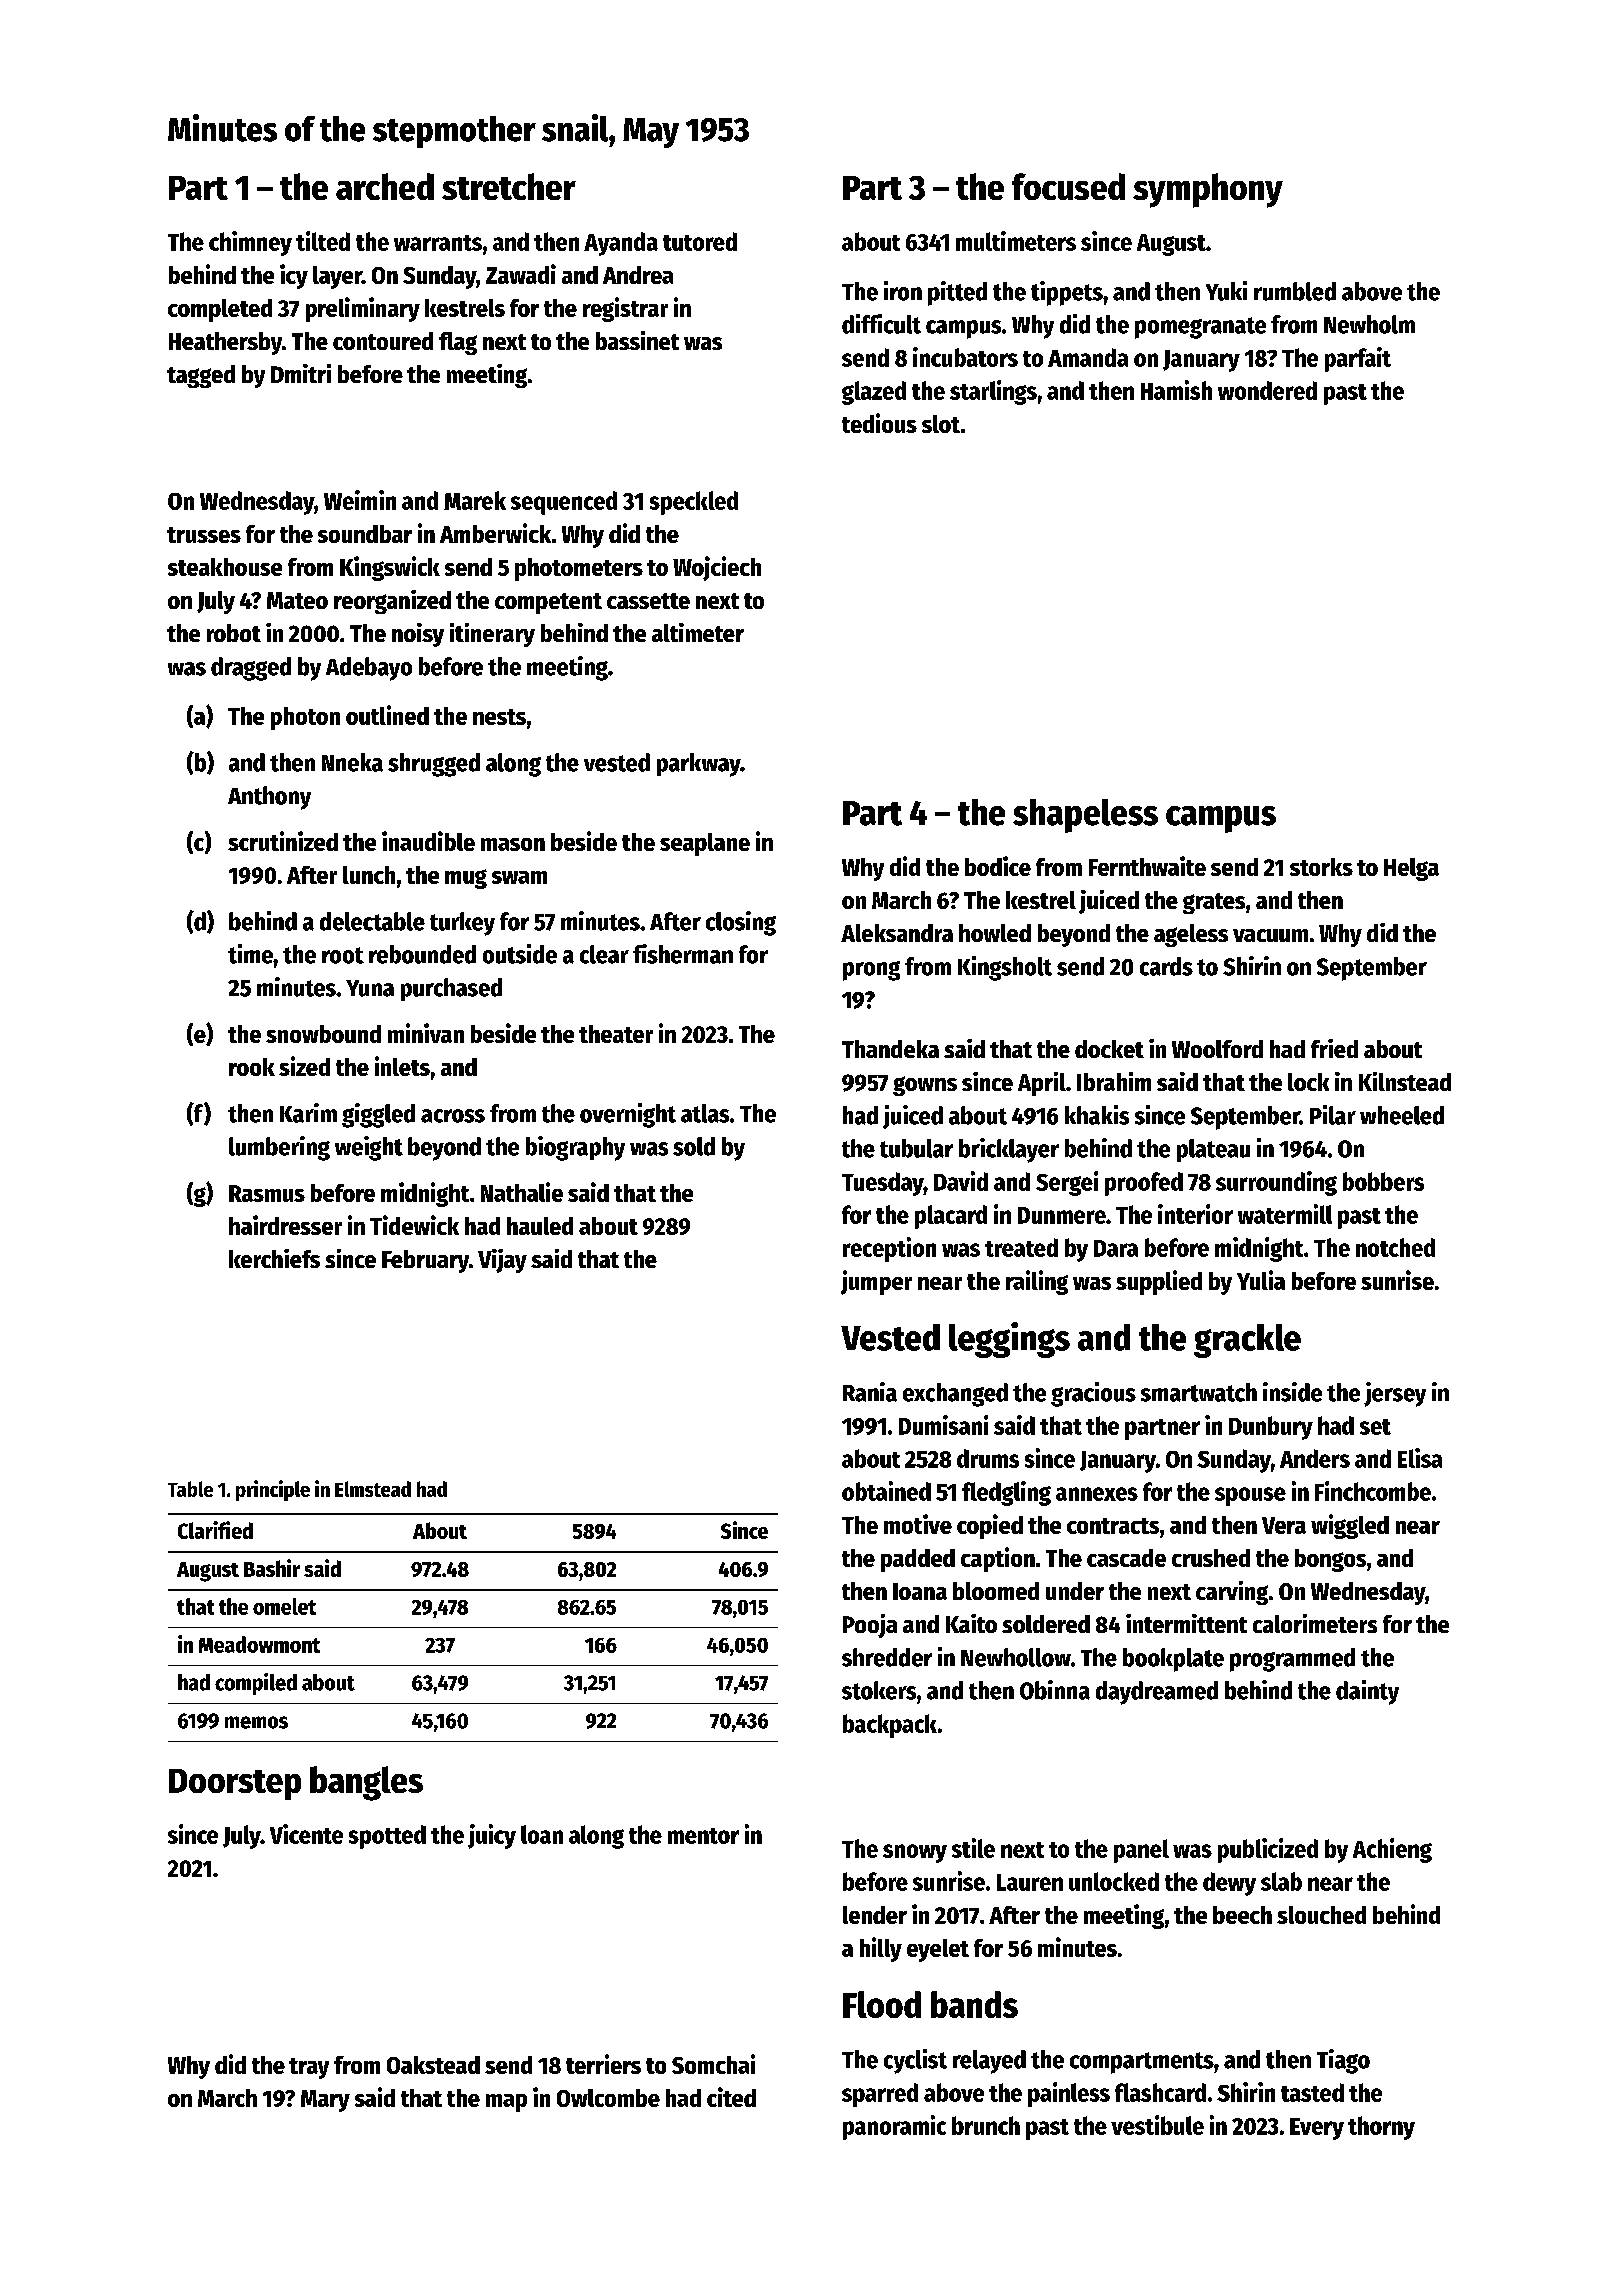 The image size is (1620, 2292). I want to click on Anthony, so click(269, 798).
